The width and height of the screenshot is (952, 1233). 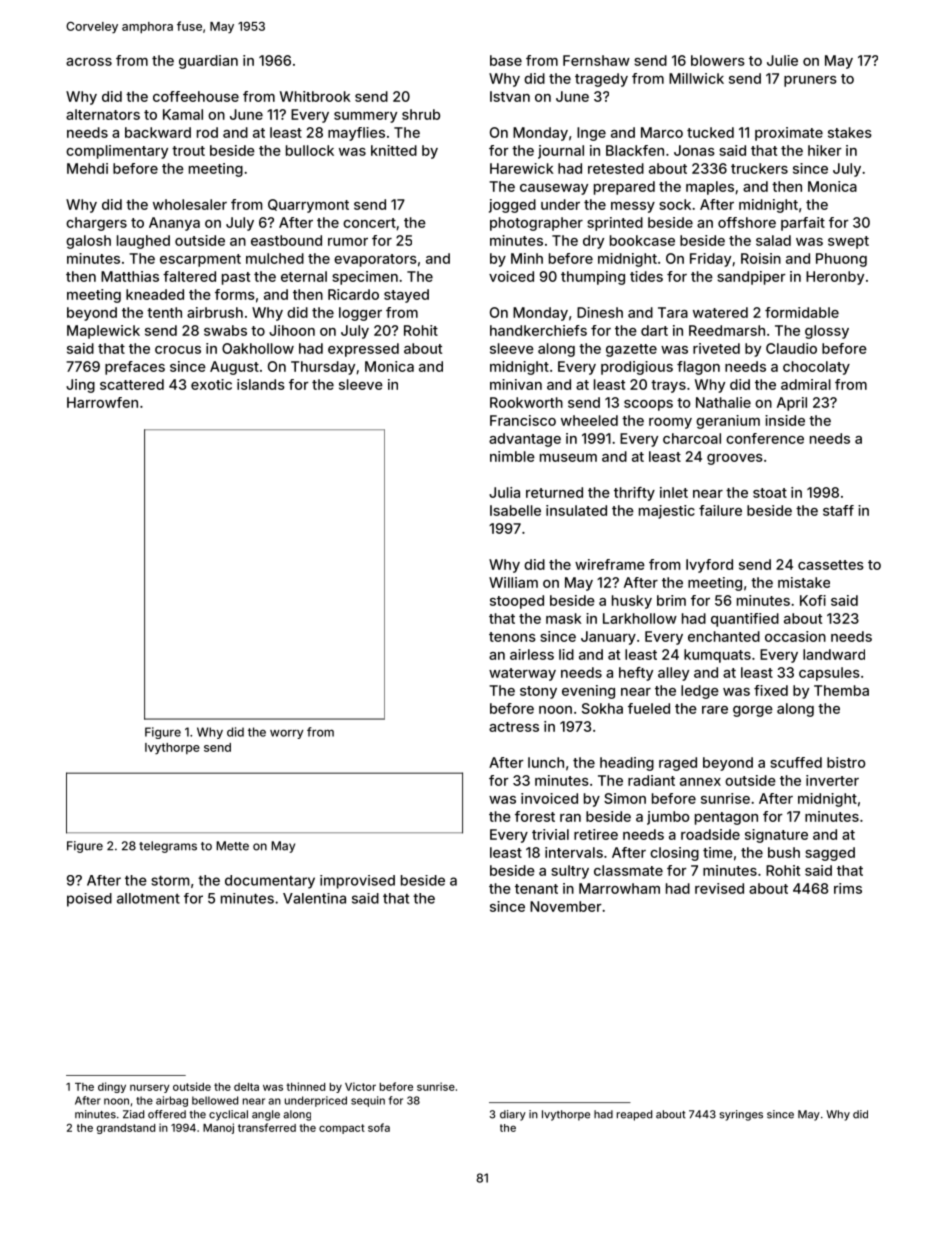 I want to click on guardian, so click(x=208, y=62).
